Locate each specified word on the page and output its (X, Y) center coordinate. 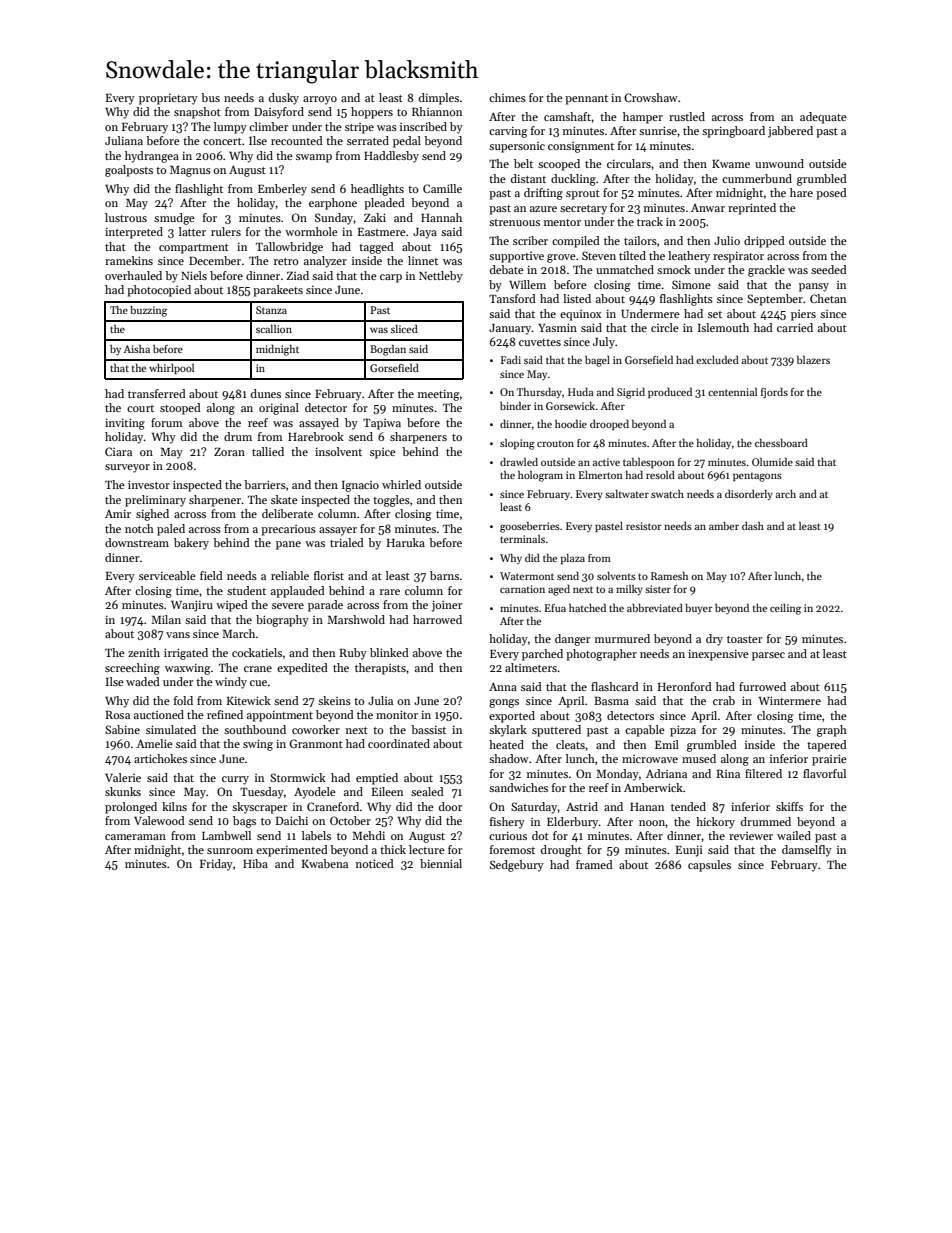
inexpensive (718, 655)
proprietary (168, 99)
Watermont (527, 576)
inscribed (423, 126)
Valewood (159, 820)
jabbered (790, 132)
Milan (166, 619)
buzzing (148, 311)
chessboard (781, 443)
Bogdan (388, 350)
